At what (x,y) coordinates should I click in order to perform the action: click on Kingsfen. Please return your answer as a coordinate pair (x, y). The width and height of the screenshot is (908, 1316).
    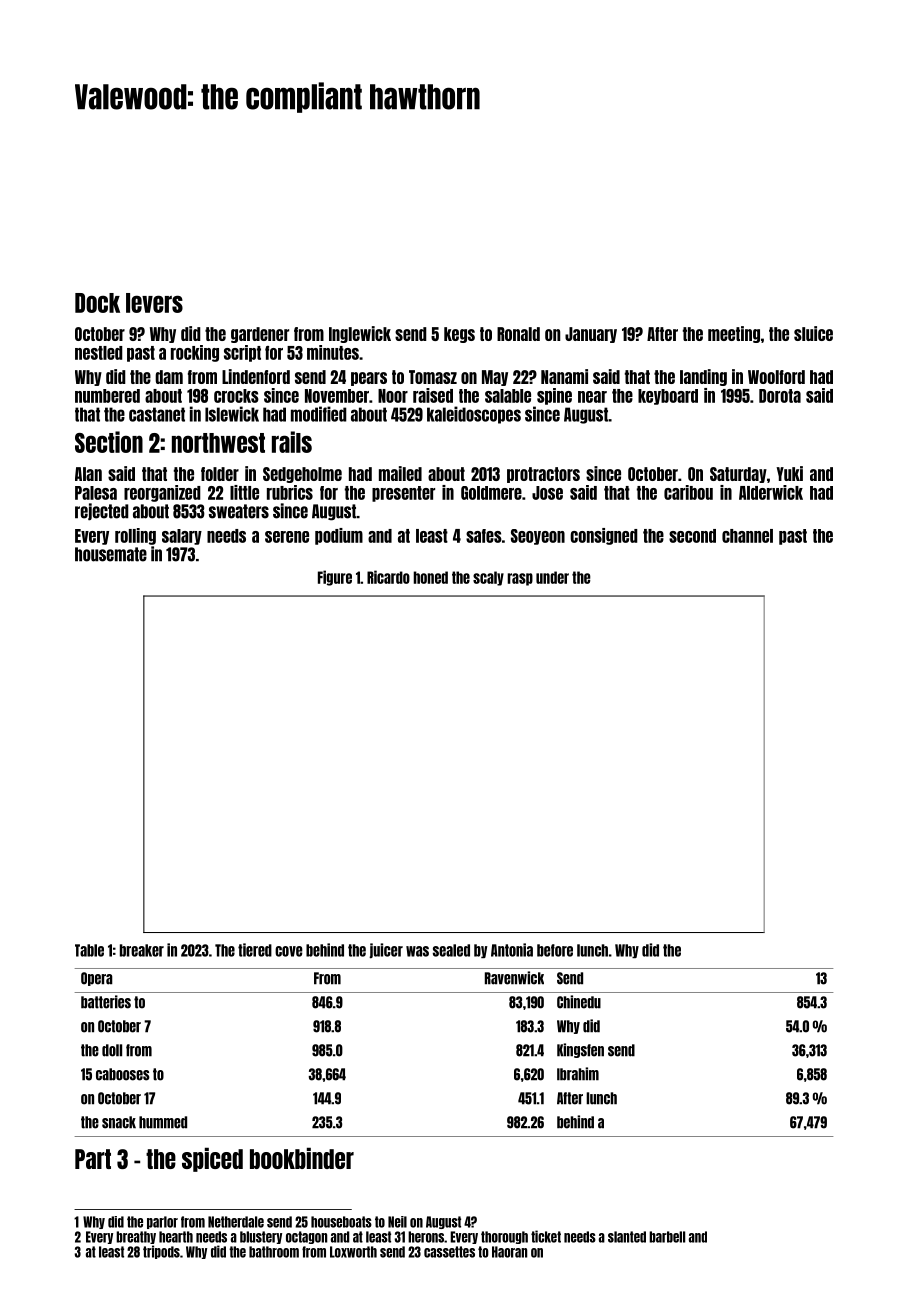
    Looking at the image, I should click on (580, 1050).
